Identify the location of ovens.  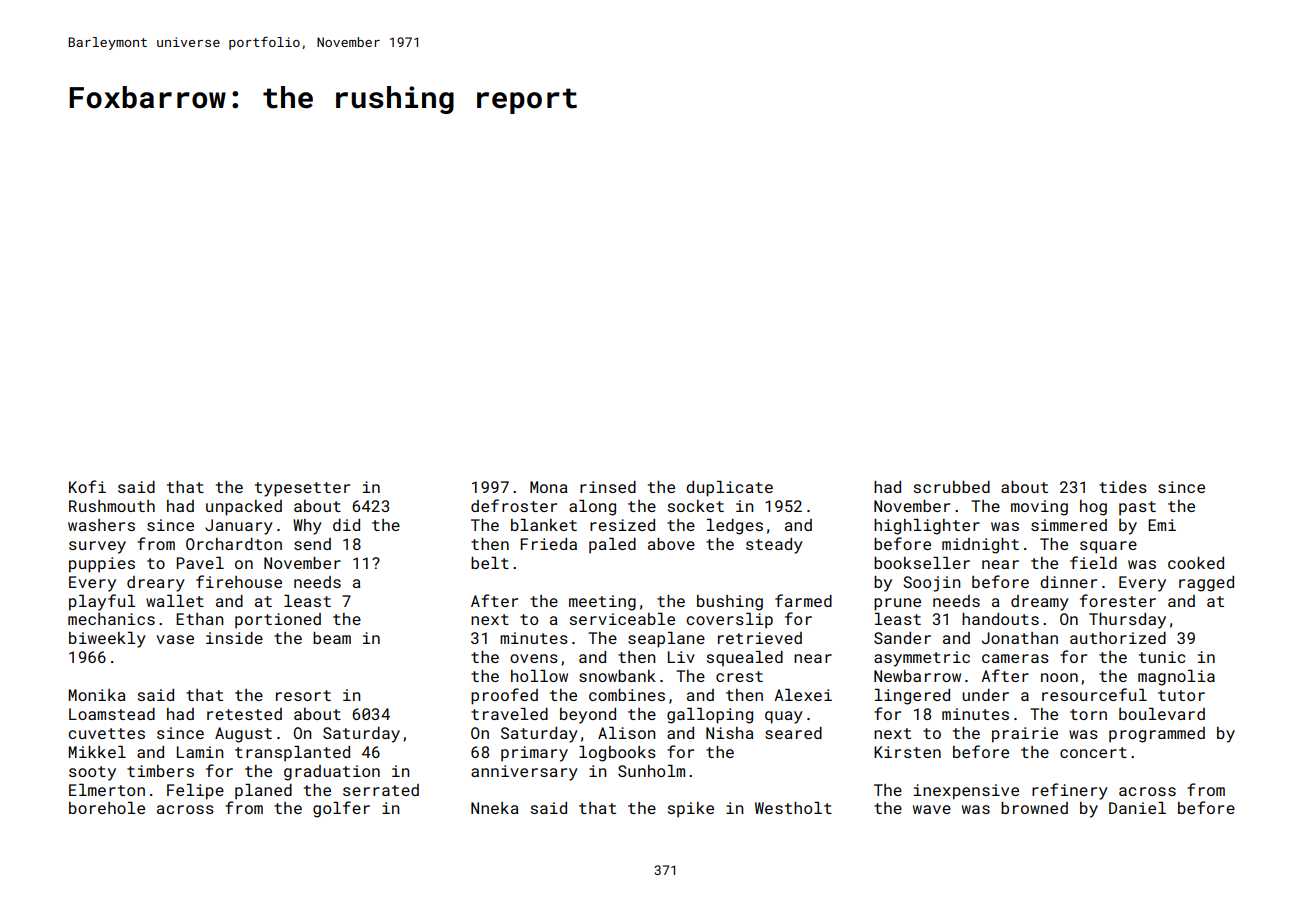
(534, 658).
